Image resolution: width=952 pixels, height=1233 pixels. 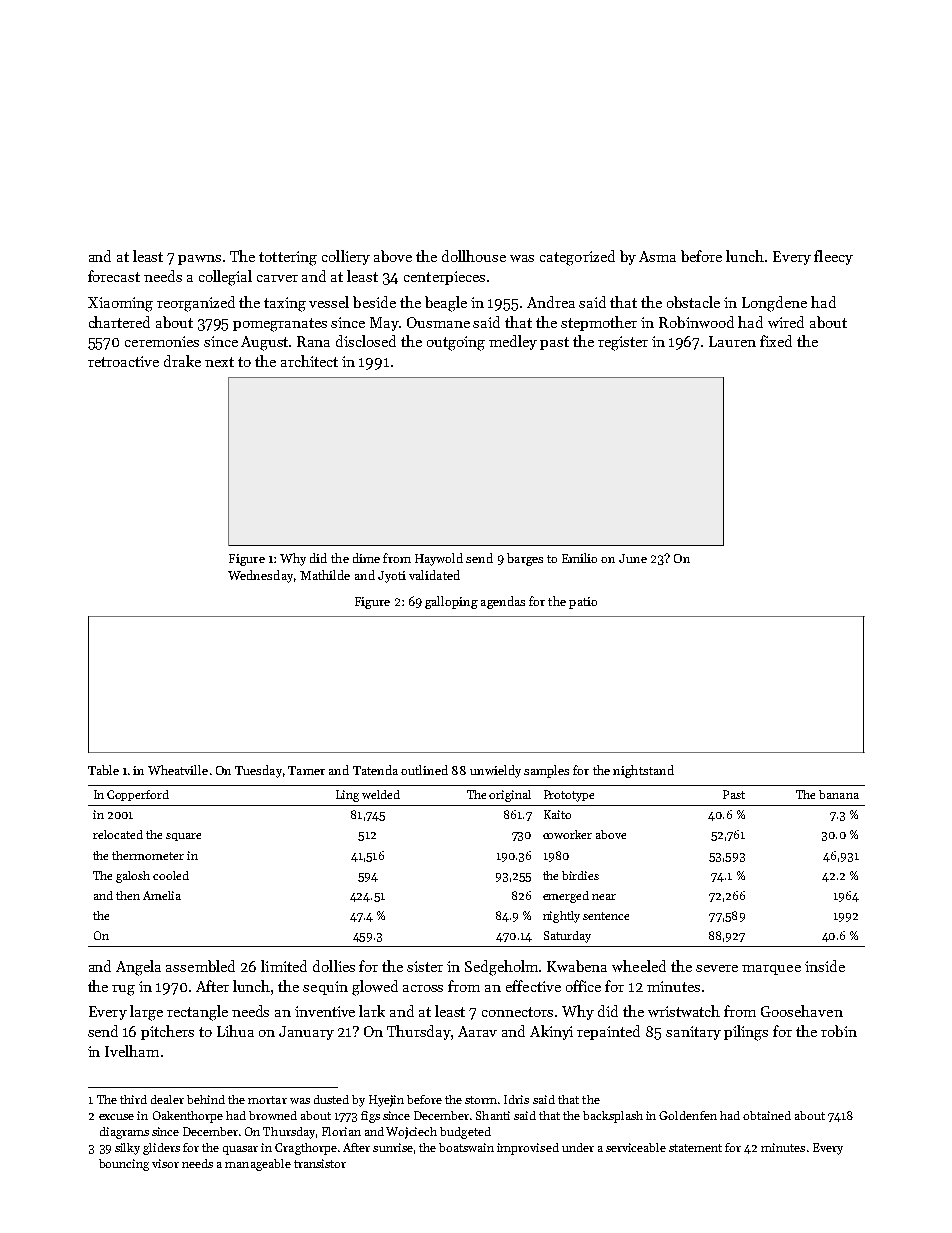 I want to click on June, so click(x=633, y=558).
